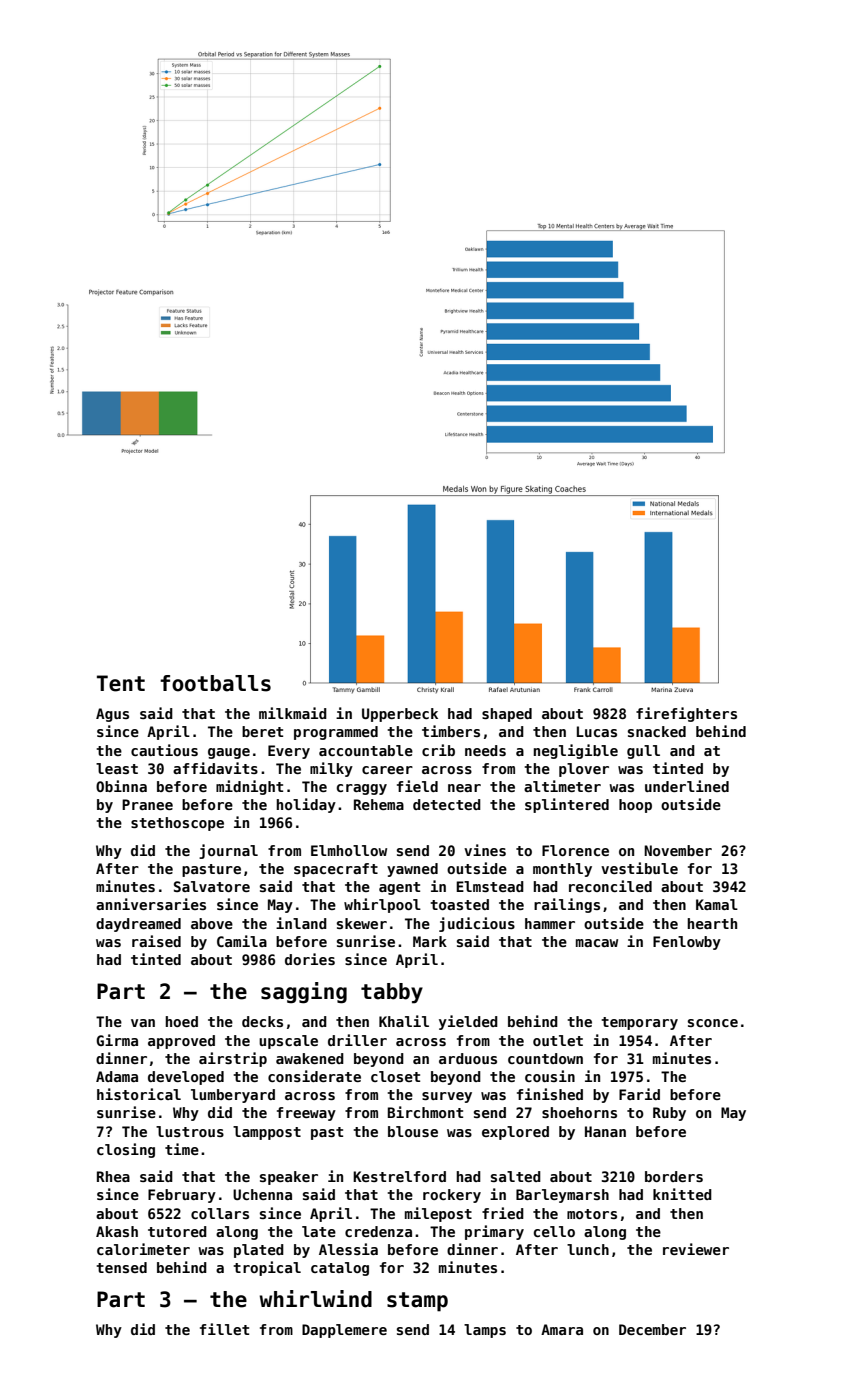  What do you see at coordinates (610, 886) in the screenshot?
I see `reconciled` at bounding box center [610, 886].
